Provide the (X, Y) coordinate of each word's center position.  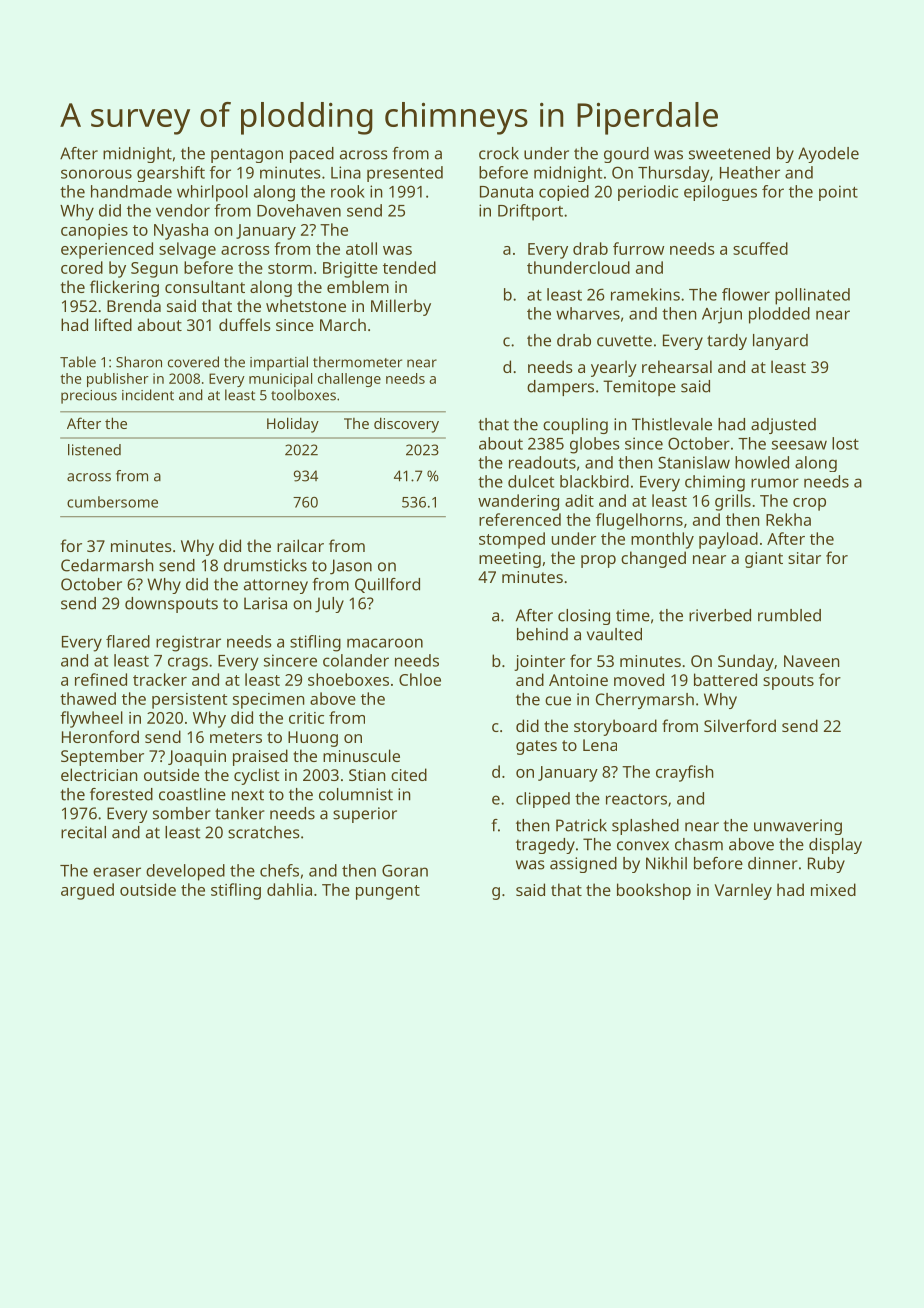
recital (83, 832)
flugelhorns (639, 521)
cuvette (624, 341)
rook (348, 191)
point (838, 193)
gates (536, 747)
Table (78, 362)
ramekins (645, 294)
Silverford (740, 725)
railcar (300, 545)
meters (236, 737)
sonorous (96, 174)
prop (598, 561)
